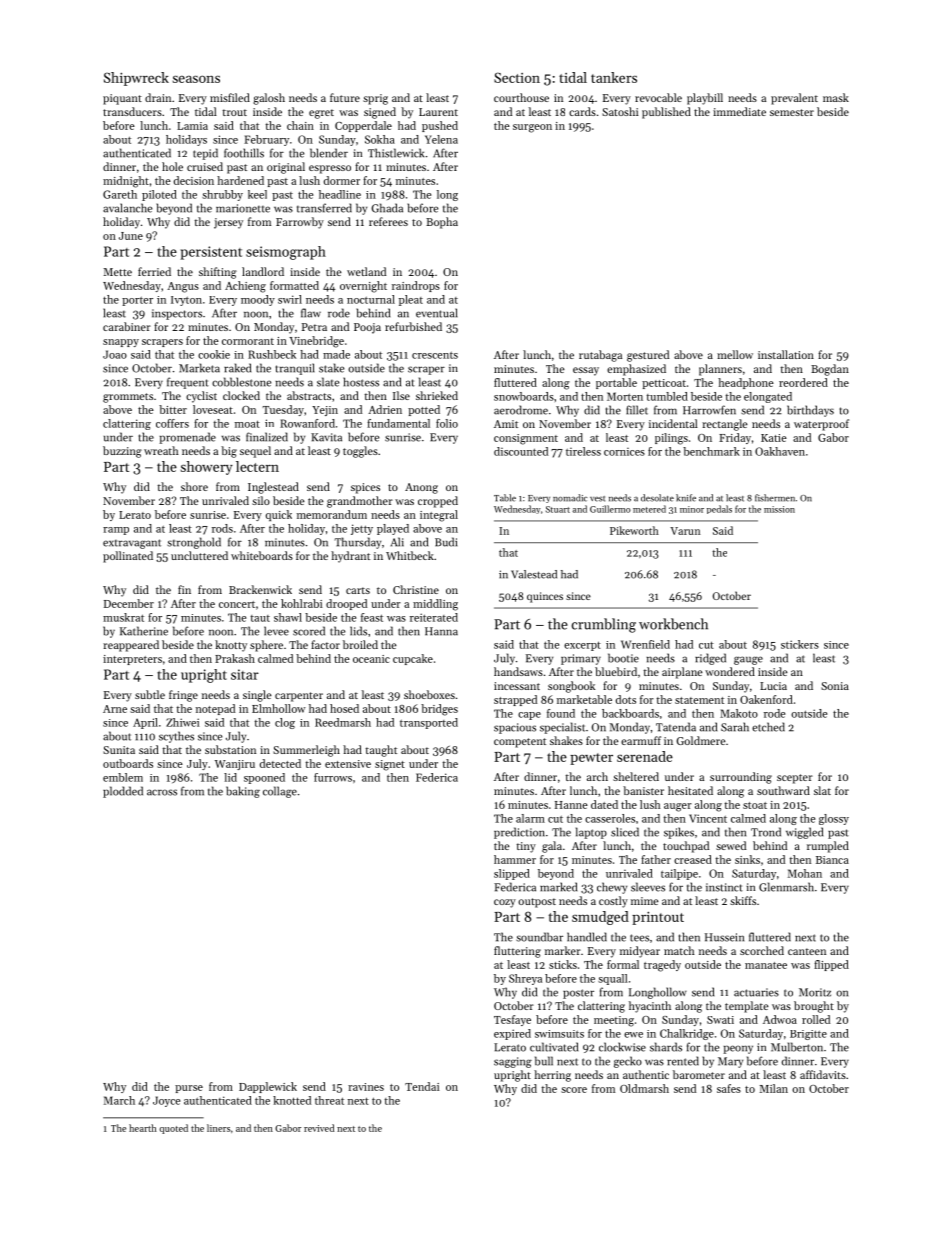  Describe the element at coordinates (442, 223) in the screenshot. I see `Bopha` at that location.
